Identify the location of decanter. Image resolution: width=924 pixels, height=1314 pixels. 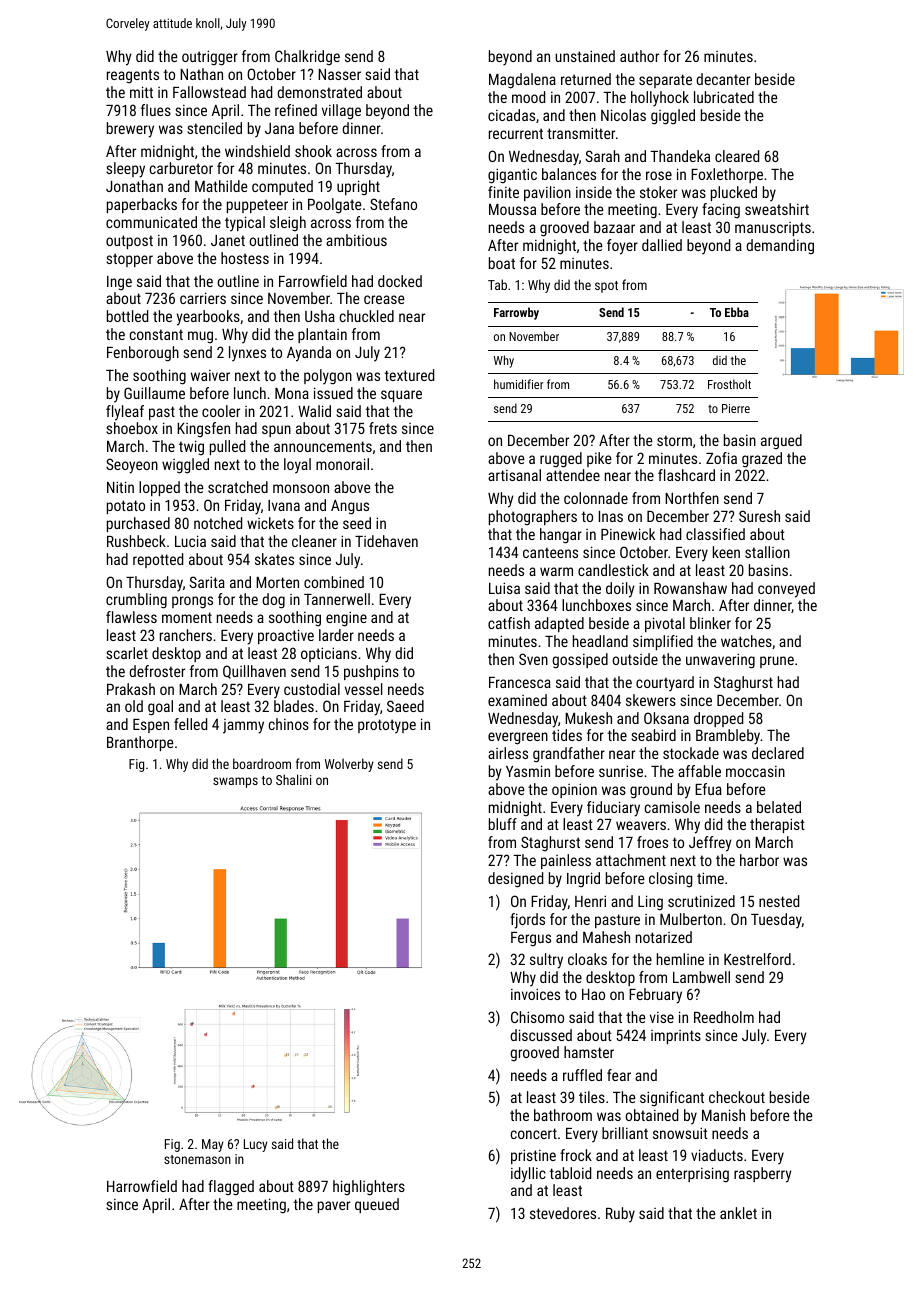
(723, 79).
